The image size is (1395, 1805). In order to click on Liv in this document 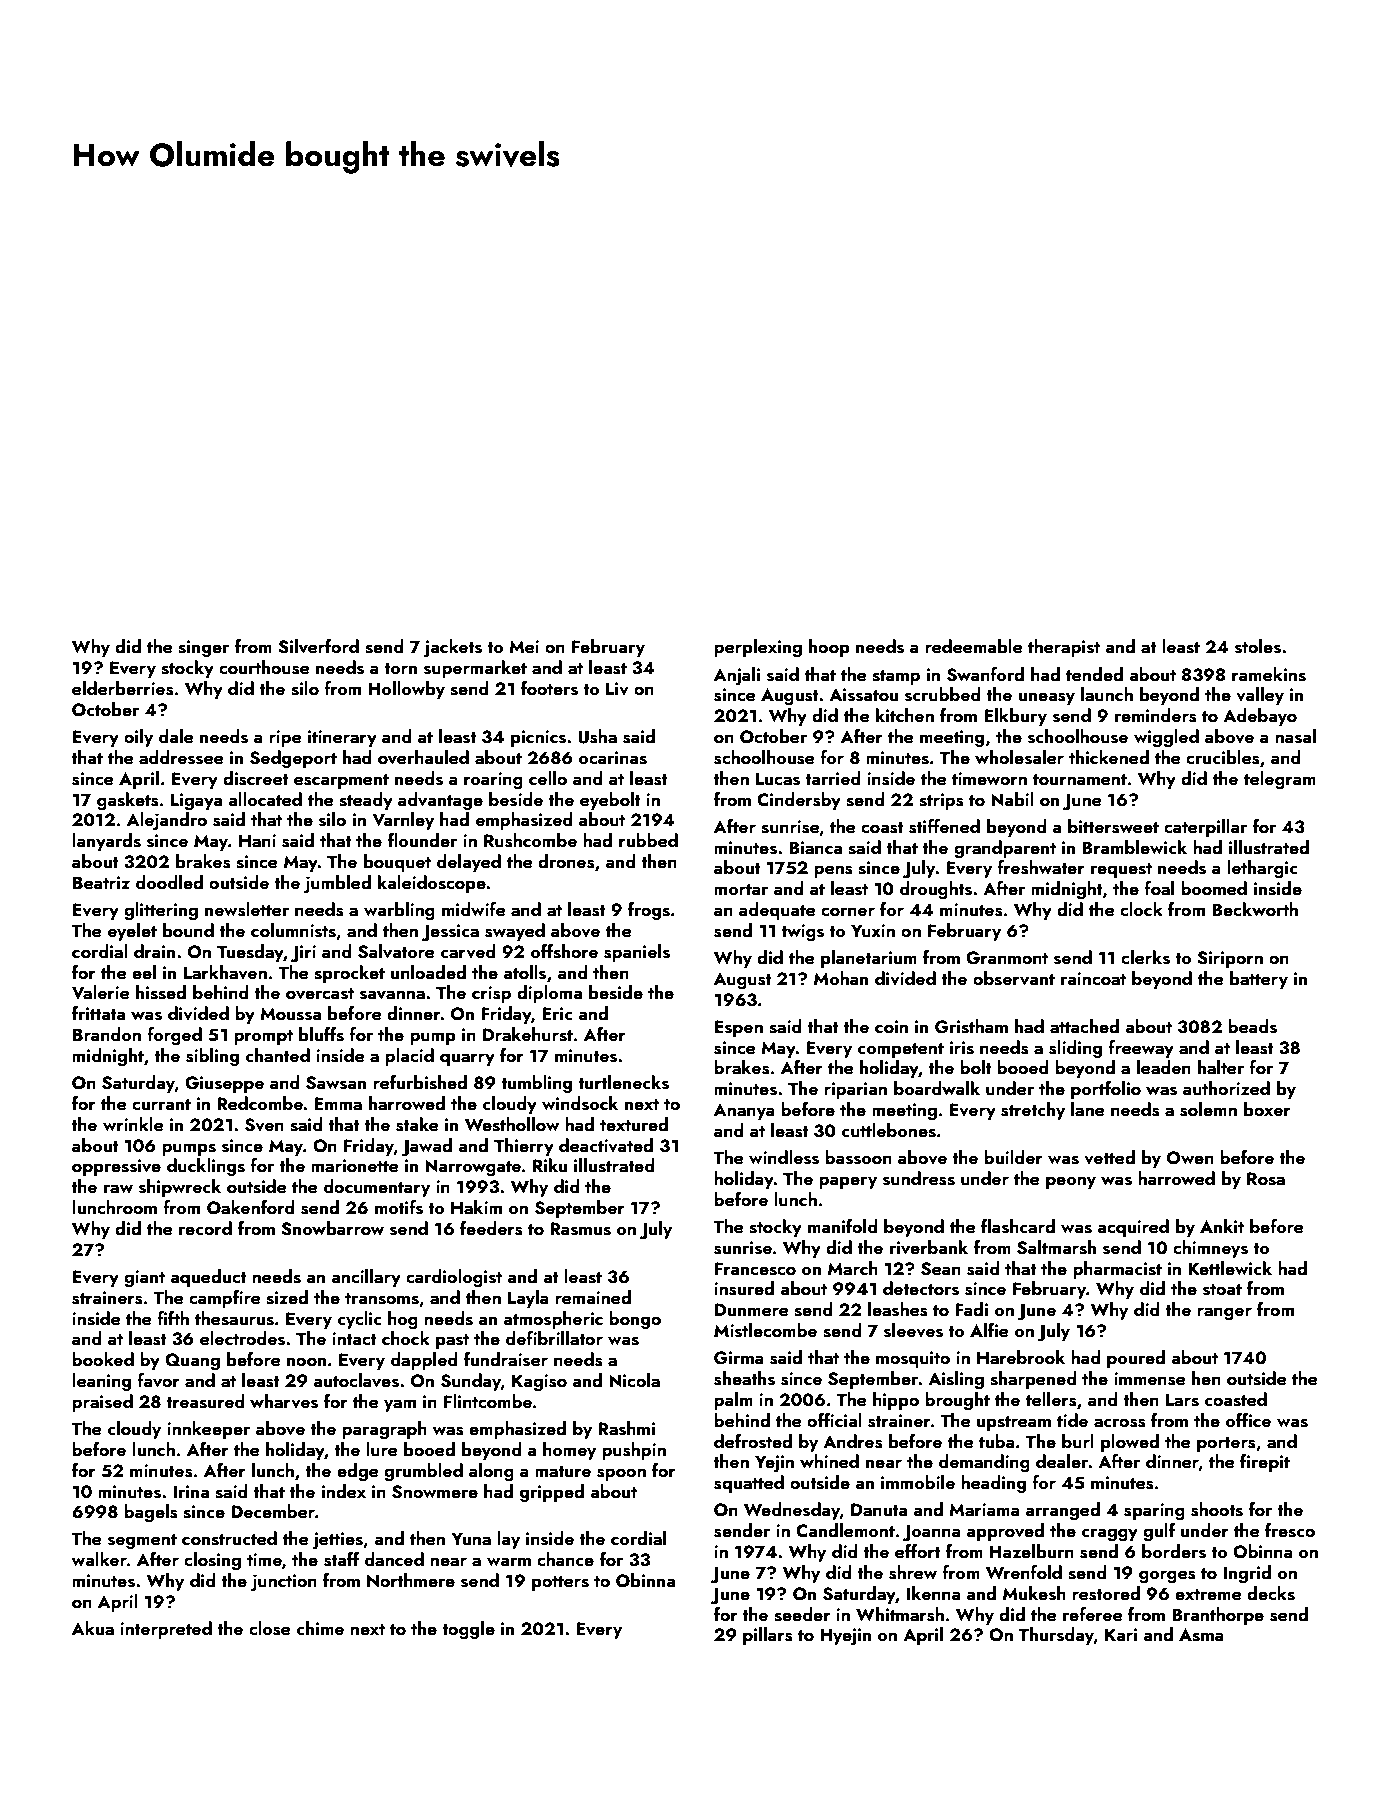, I will do `click(617, 689)`.
